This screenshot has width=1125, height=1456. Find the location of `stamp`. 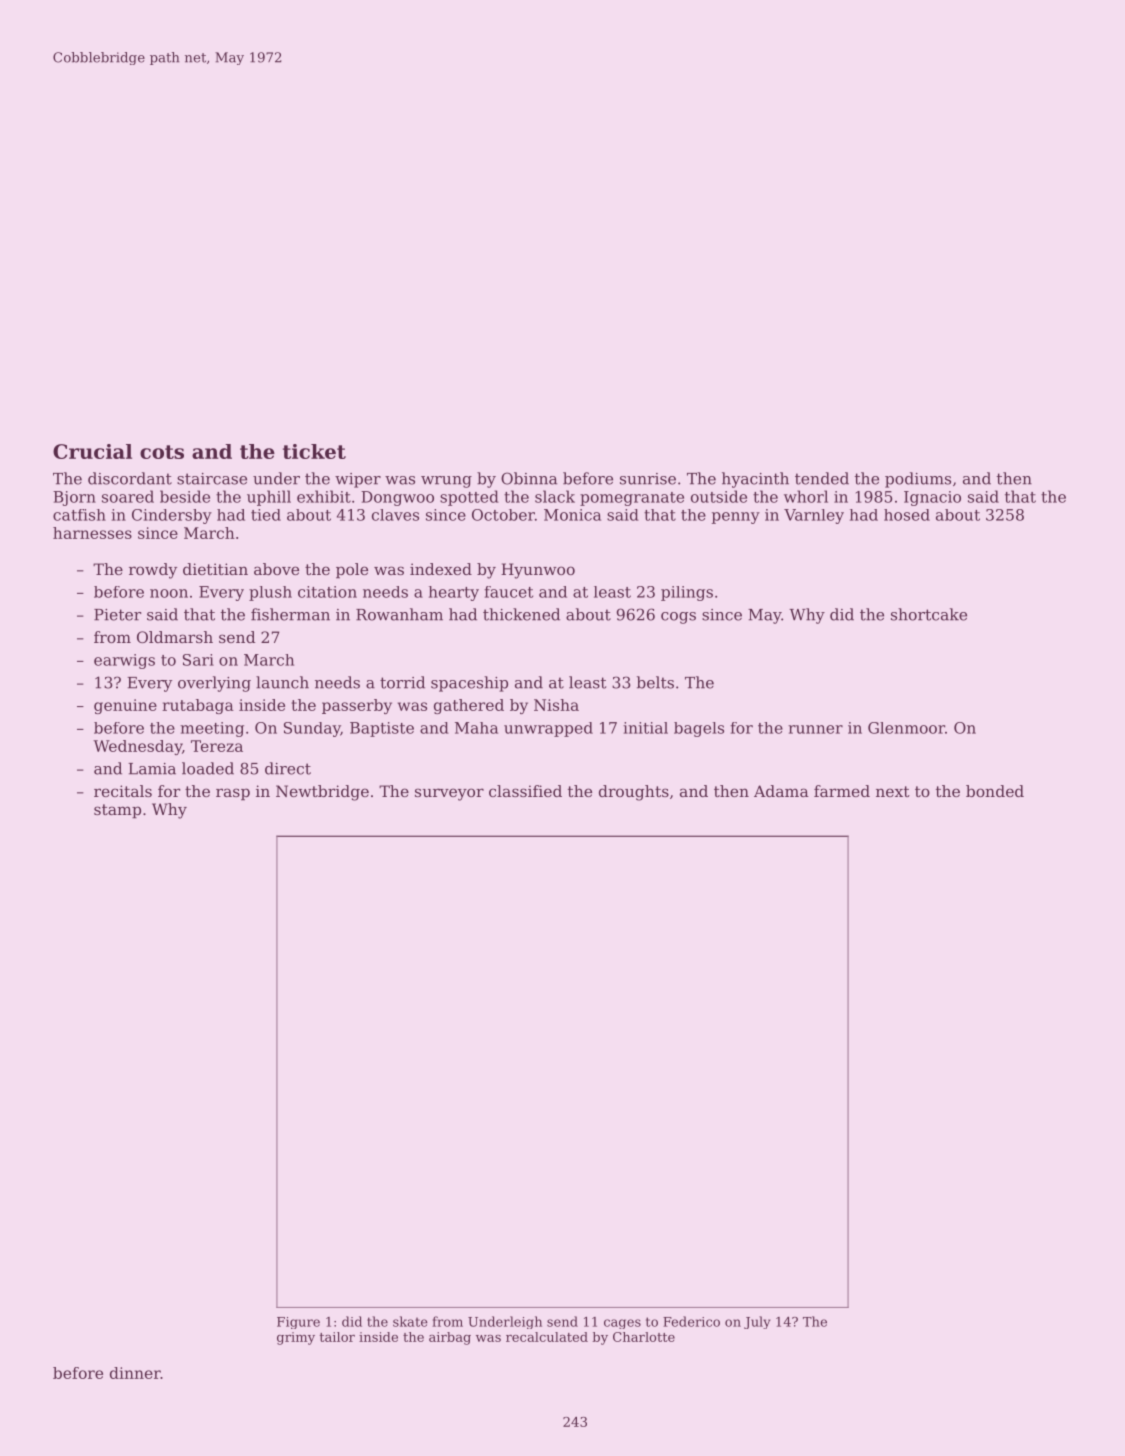

stamp is located at coordinates (117, 811).
